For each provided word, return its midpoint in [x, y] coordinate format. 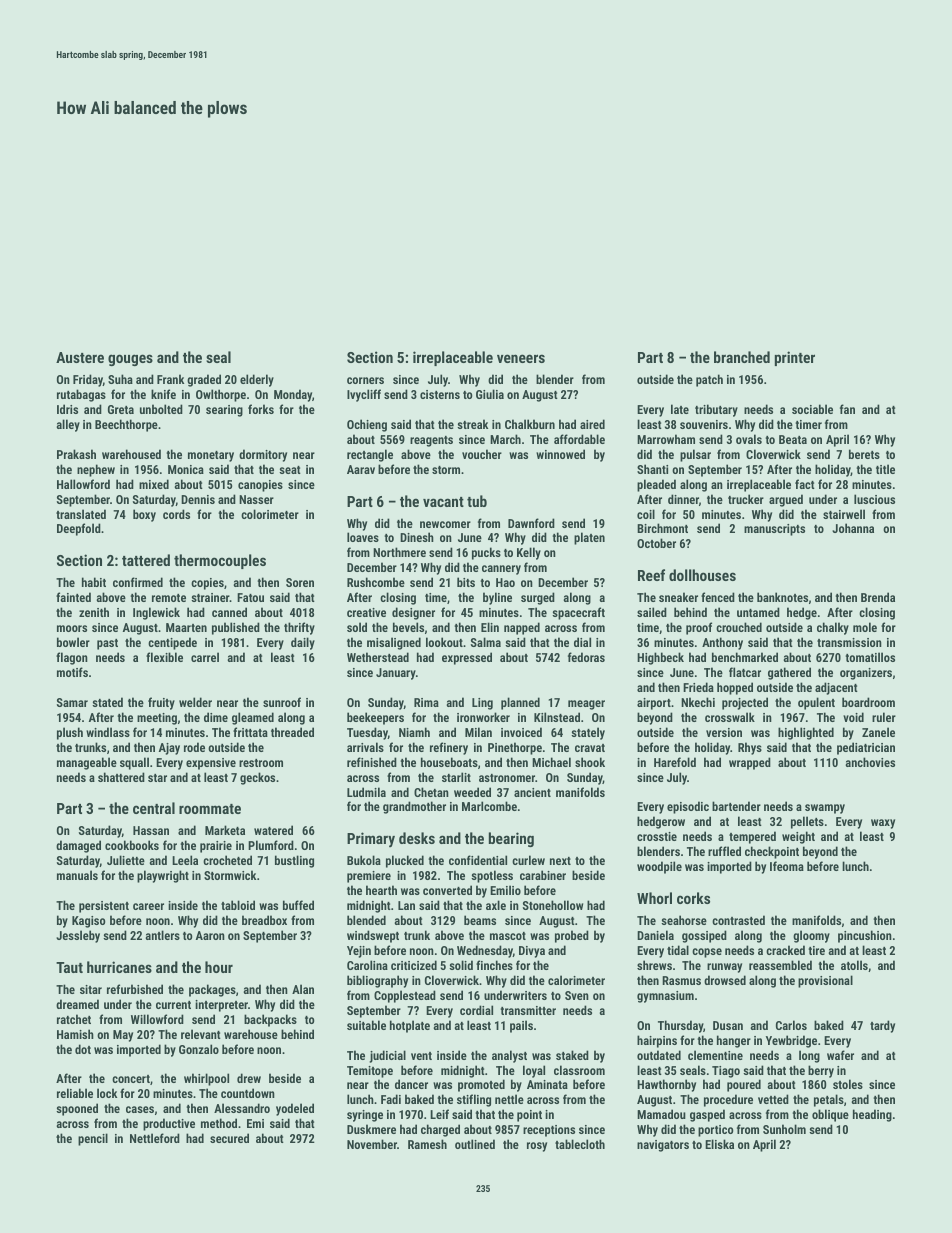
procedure [728, 1100]
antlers [163, 935]
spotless [492, 876]
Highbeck [660, 658]
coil [646, 514]
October [656, 543]
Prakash [76, 454]
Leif [439, 1114]
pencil [93, 1139]
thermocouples [220, 561]
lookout [444, 642]
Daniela [655, 935]
